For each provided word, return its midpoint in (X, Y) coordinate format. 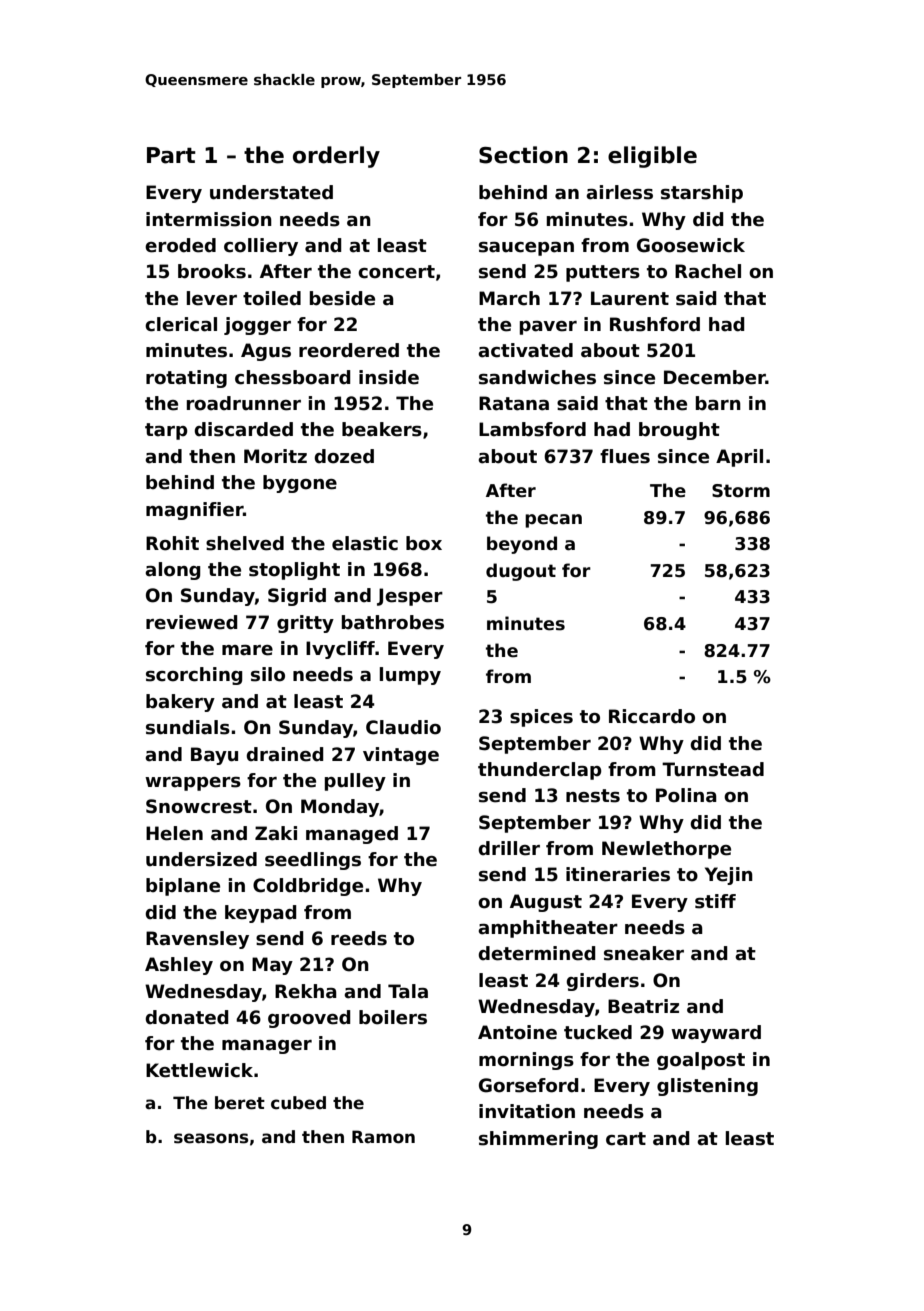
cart (626, 1139)
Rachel (708, 271)
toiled (272, 298)
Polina (686, 795)
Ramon (383, 1137)
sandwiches (537, 377)
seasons (211, 1138)
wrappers (193, 784)
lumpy (410, 676)
